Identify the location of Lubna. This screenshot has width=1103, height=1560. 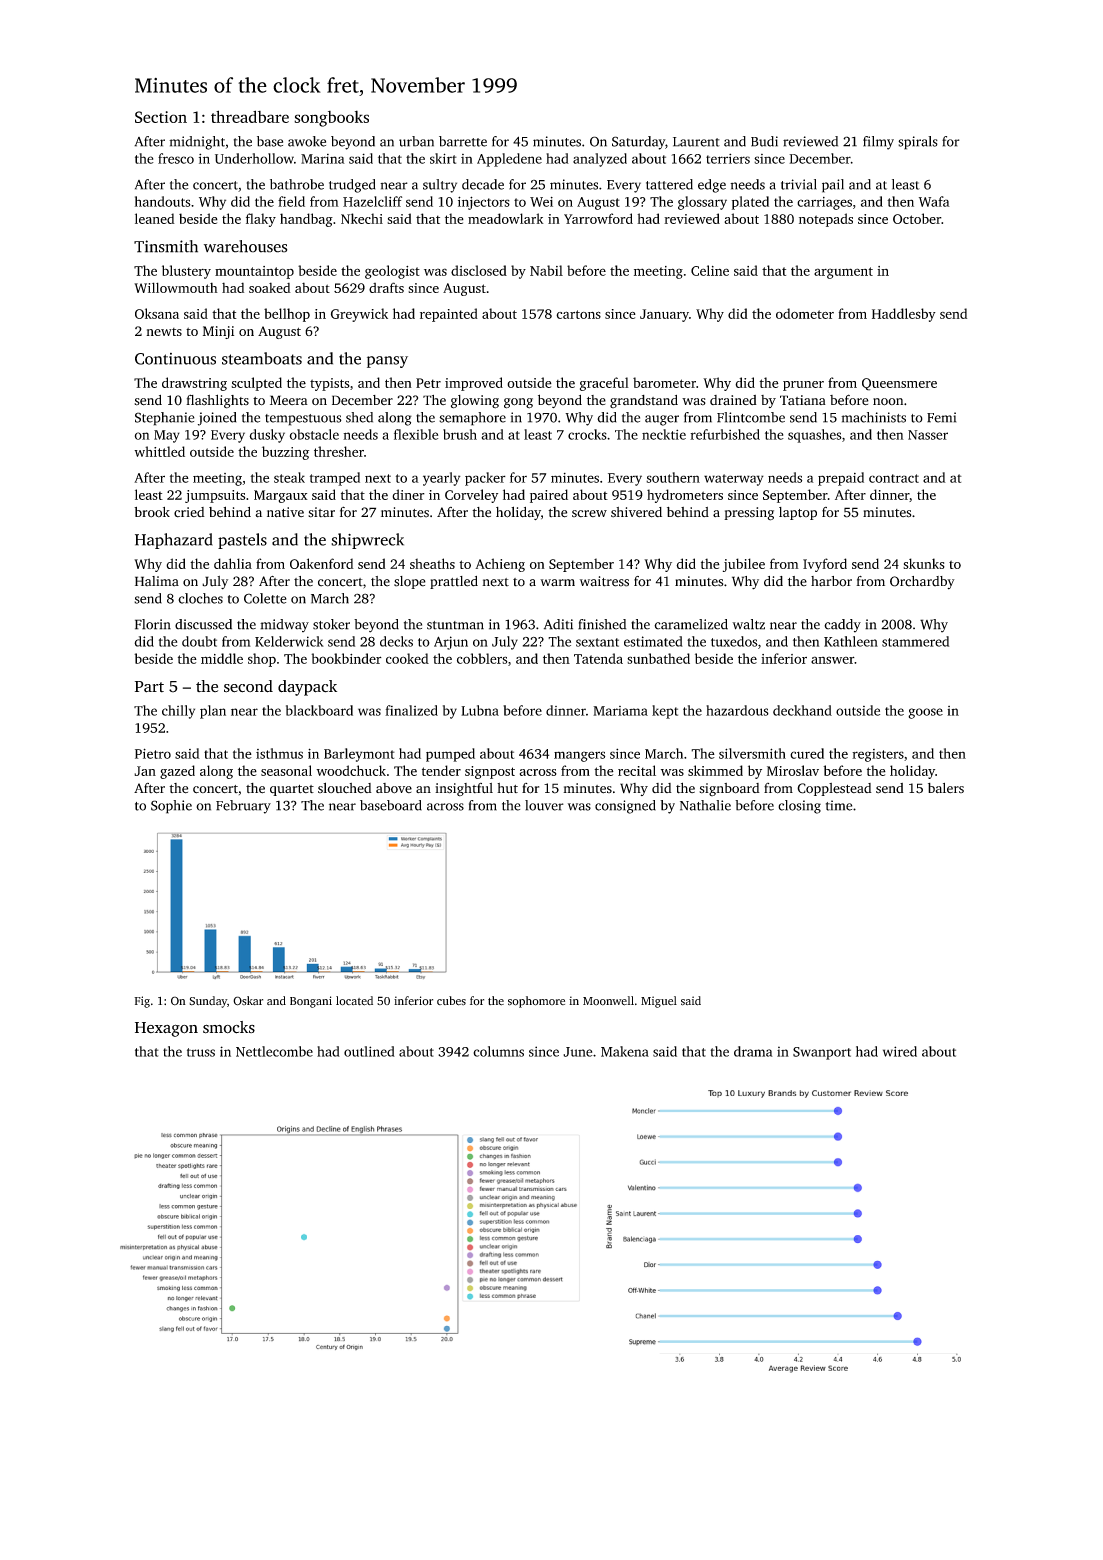
(480, 710).
